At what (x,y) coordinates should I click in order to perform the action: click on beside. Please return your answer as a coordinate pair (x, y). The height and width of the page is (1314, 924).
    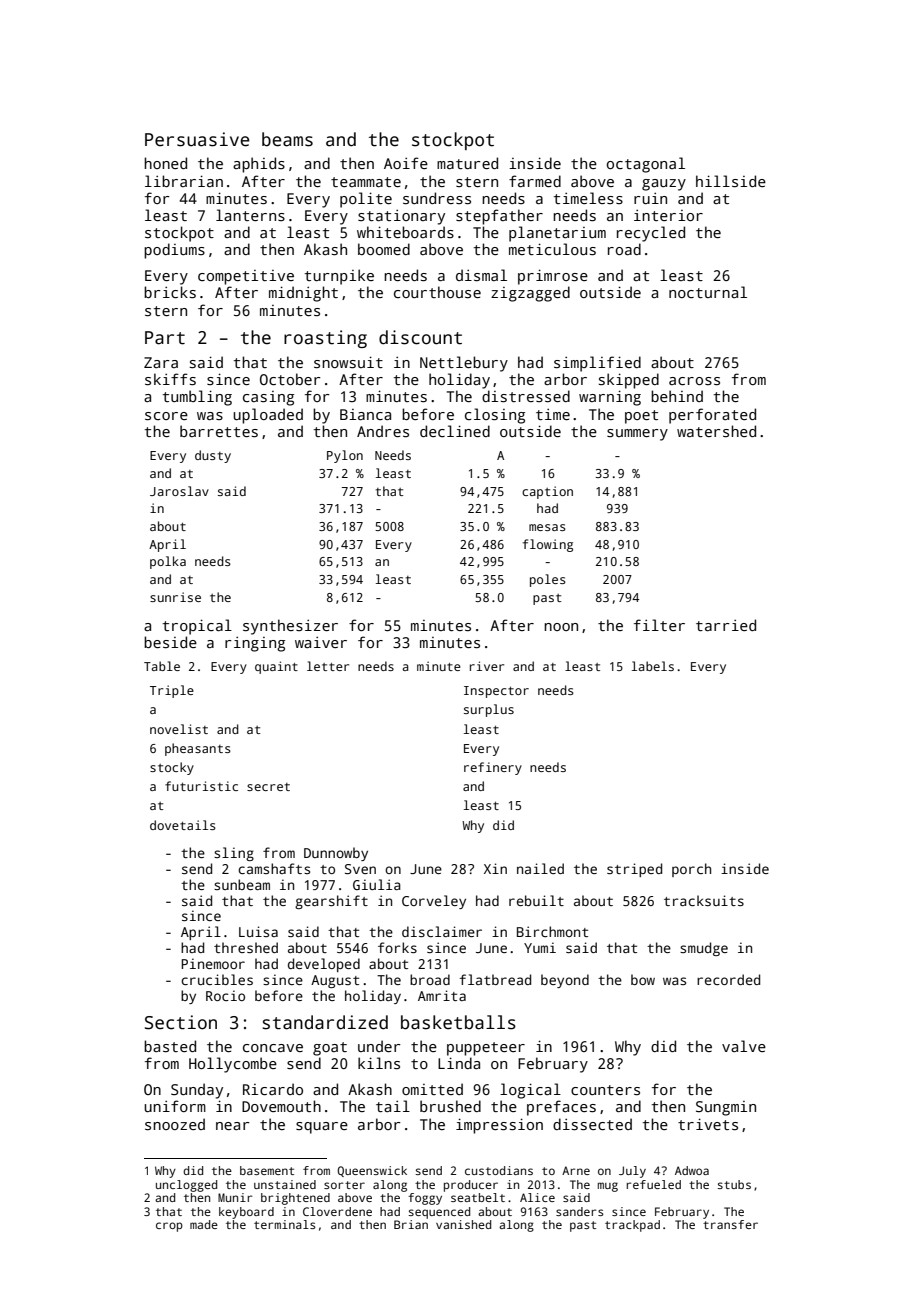
    Looking at the image, I should click on (170, 642).
